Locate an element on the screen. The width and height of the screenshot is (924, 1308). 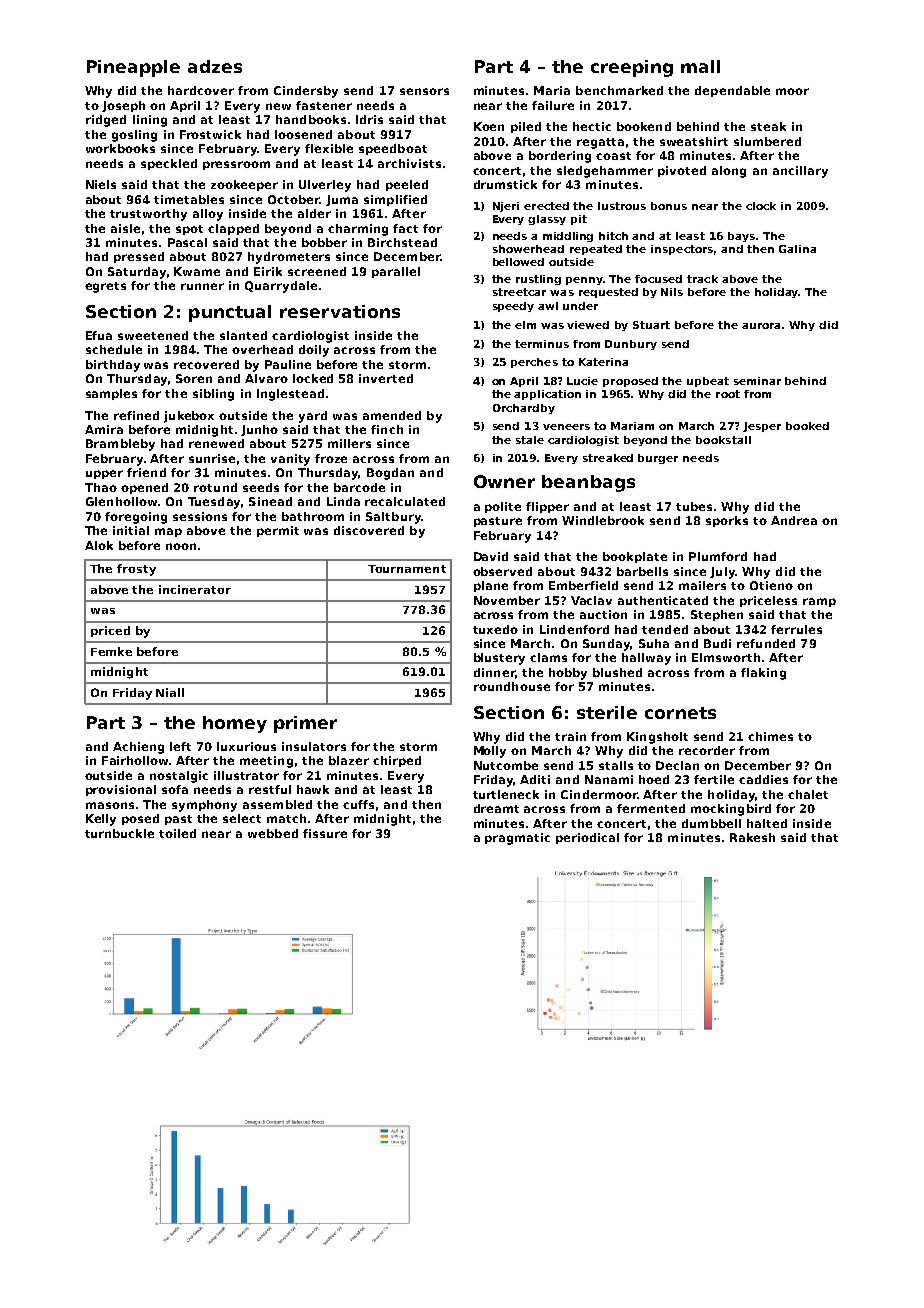
foregoing is located at coordinates (136, 518).
